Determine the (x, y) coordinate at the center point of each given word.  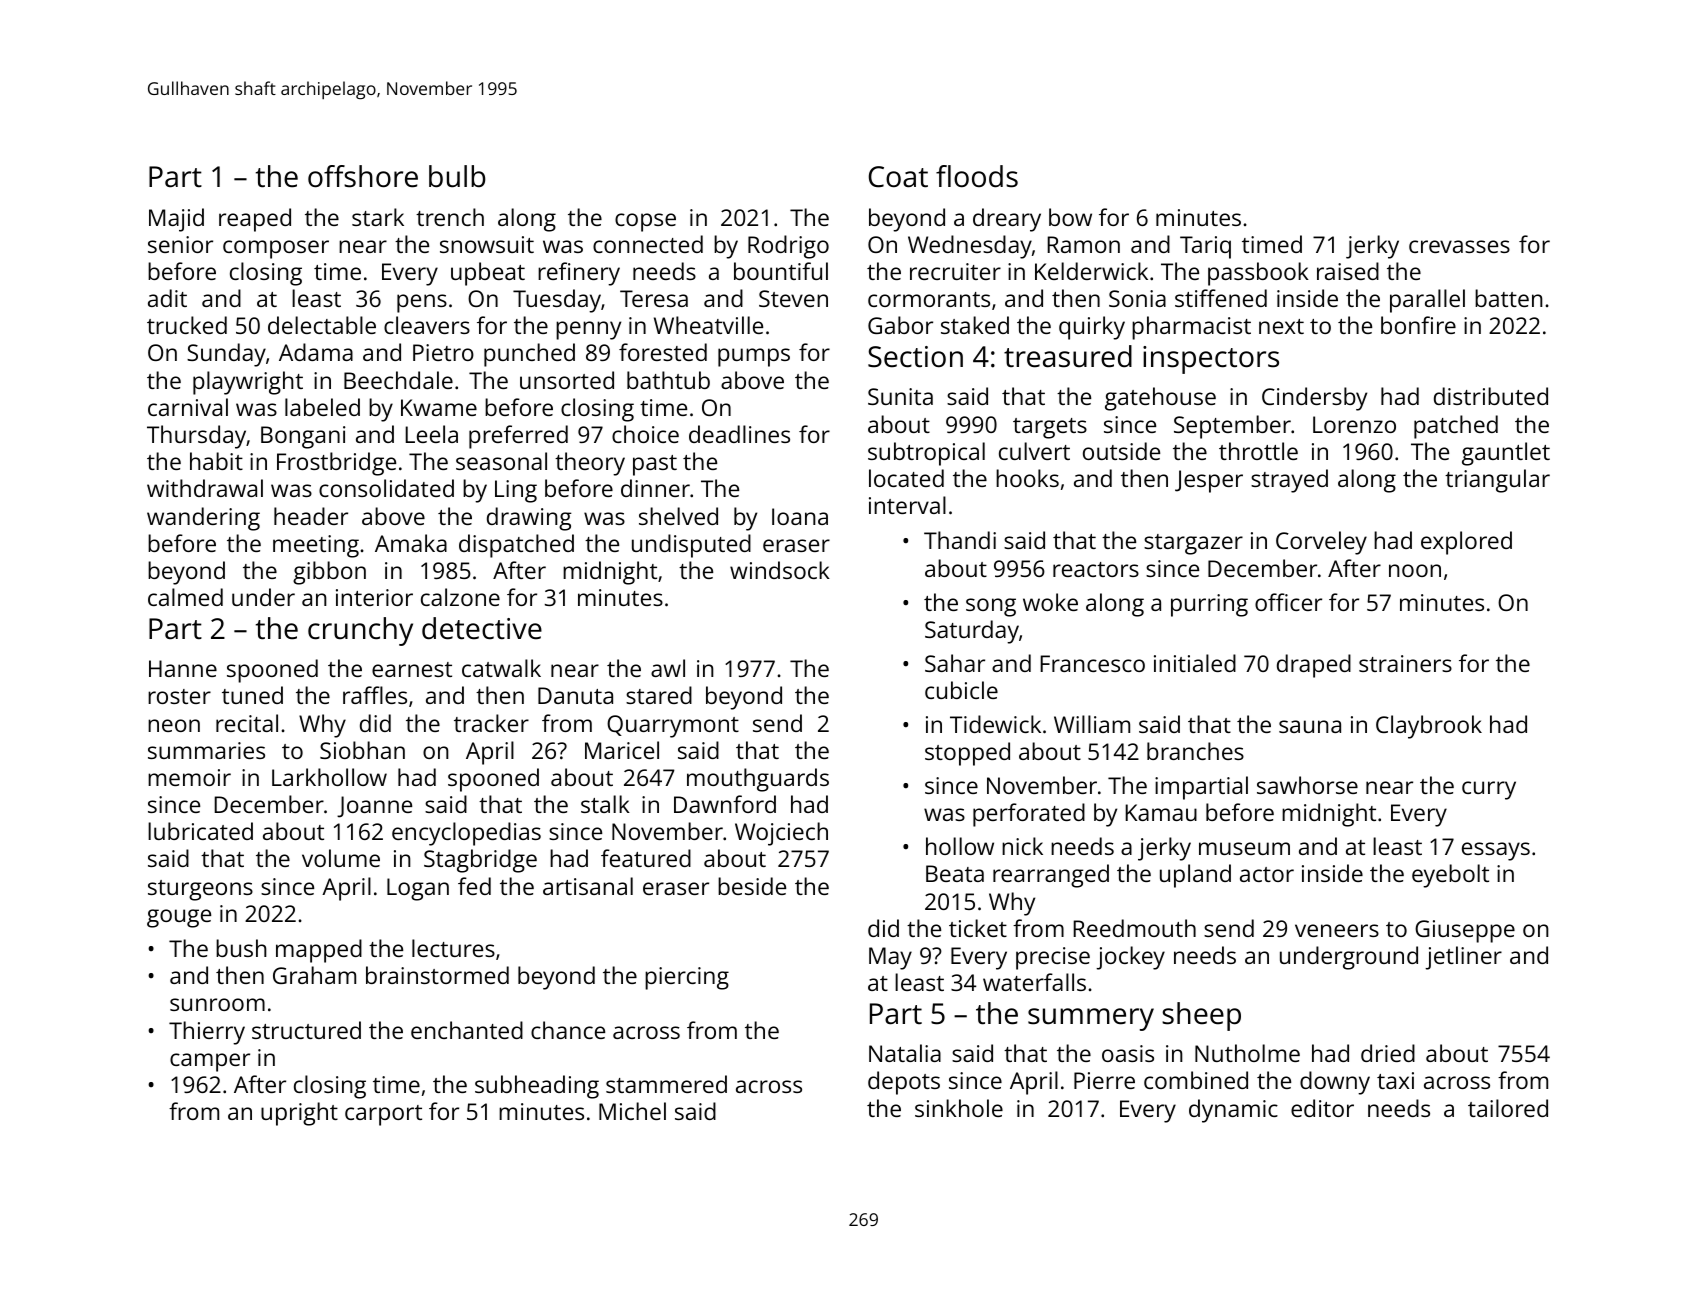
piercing (687, 978)
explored (1466, 543)
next (1281, 326)
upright (299, 1114)
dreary (1007, 220)
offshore (363, 176)
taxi (1395, 1080)
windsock (780, 570)
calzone (460, 597)
